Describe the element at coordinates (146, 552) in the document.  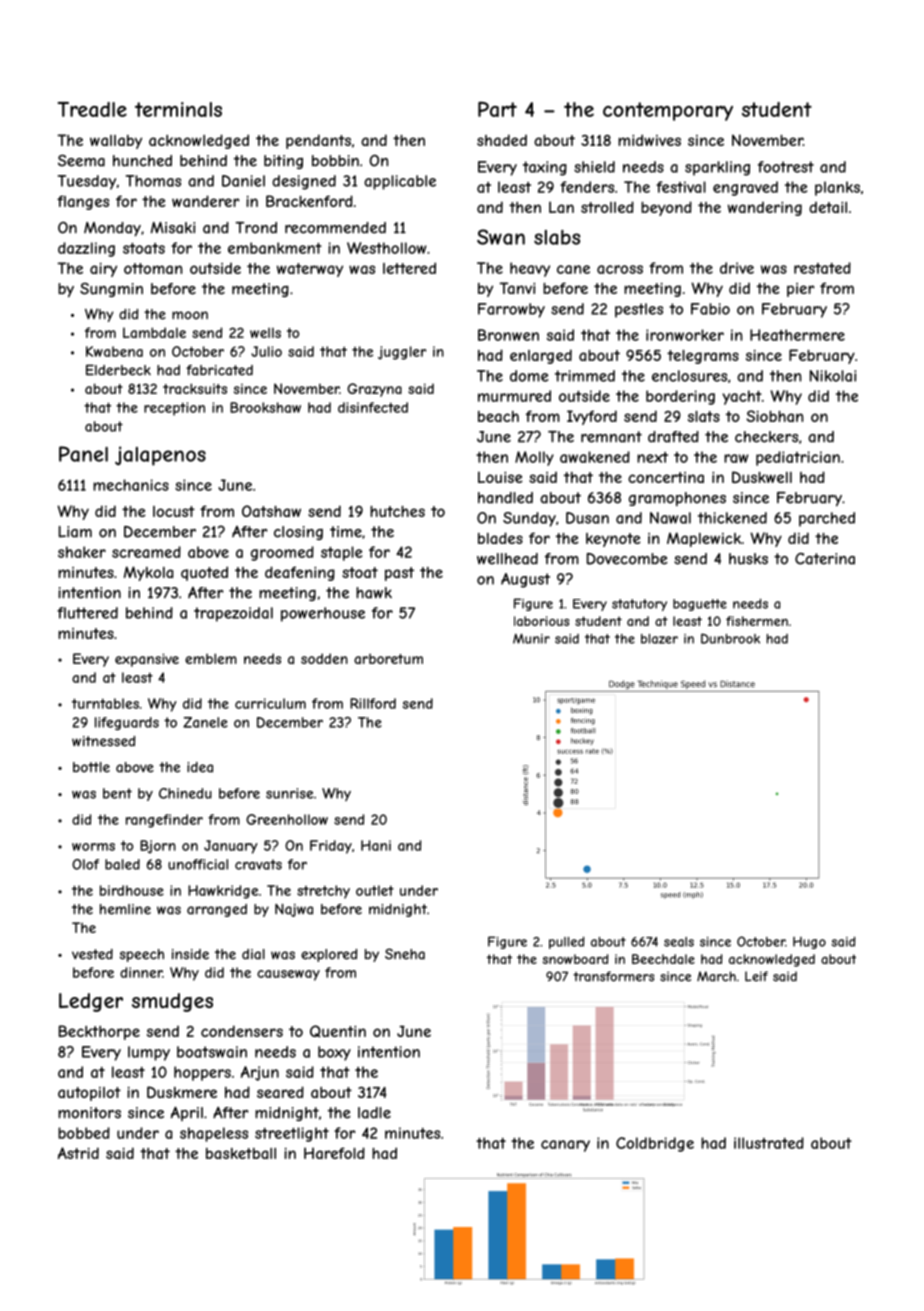
I see `screamed` at that location.
